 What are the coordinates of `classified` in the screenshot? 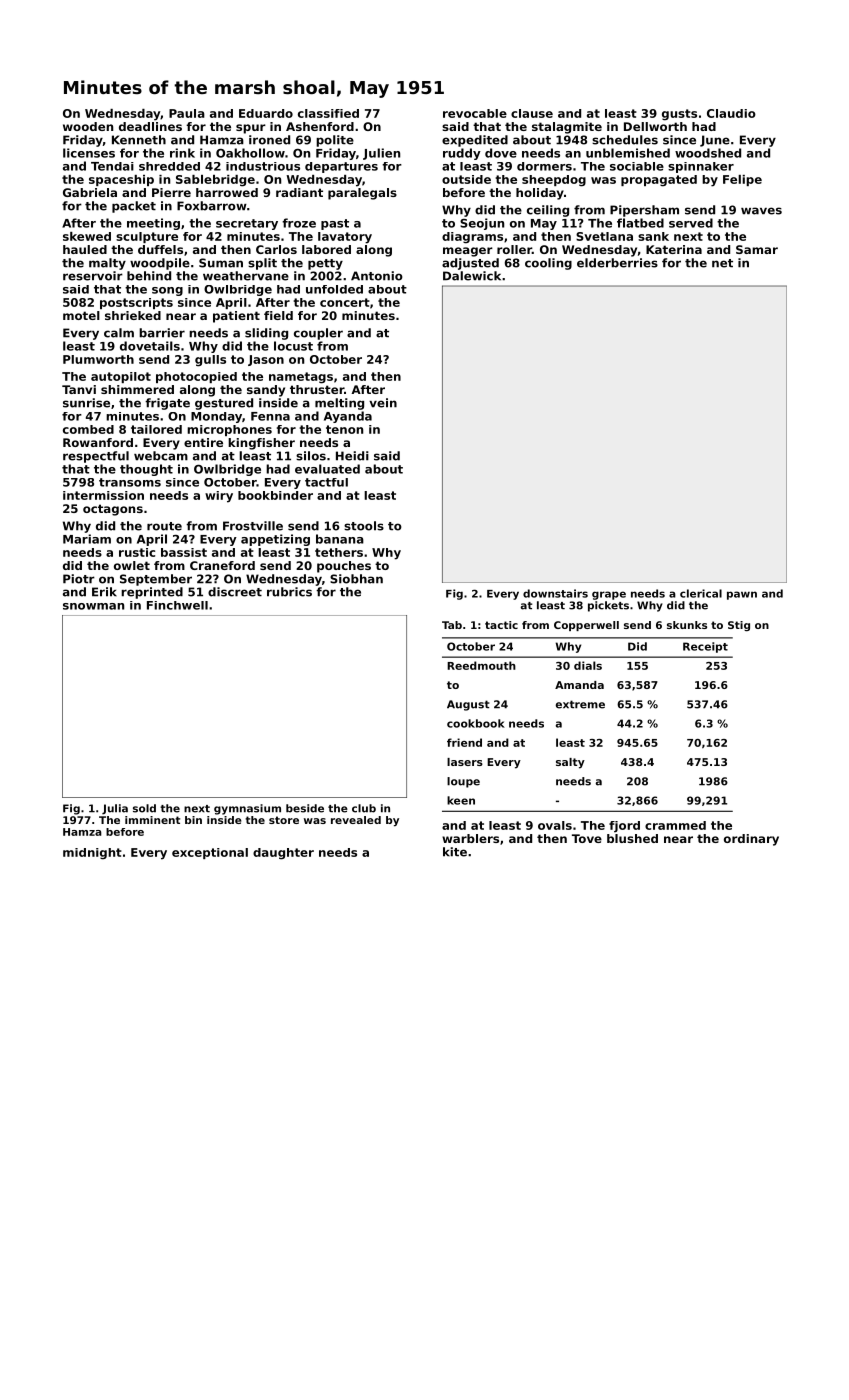 It's located at (328, 113).
